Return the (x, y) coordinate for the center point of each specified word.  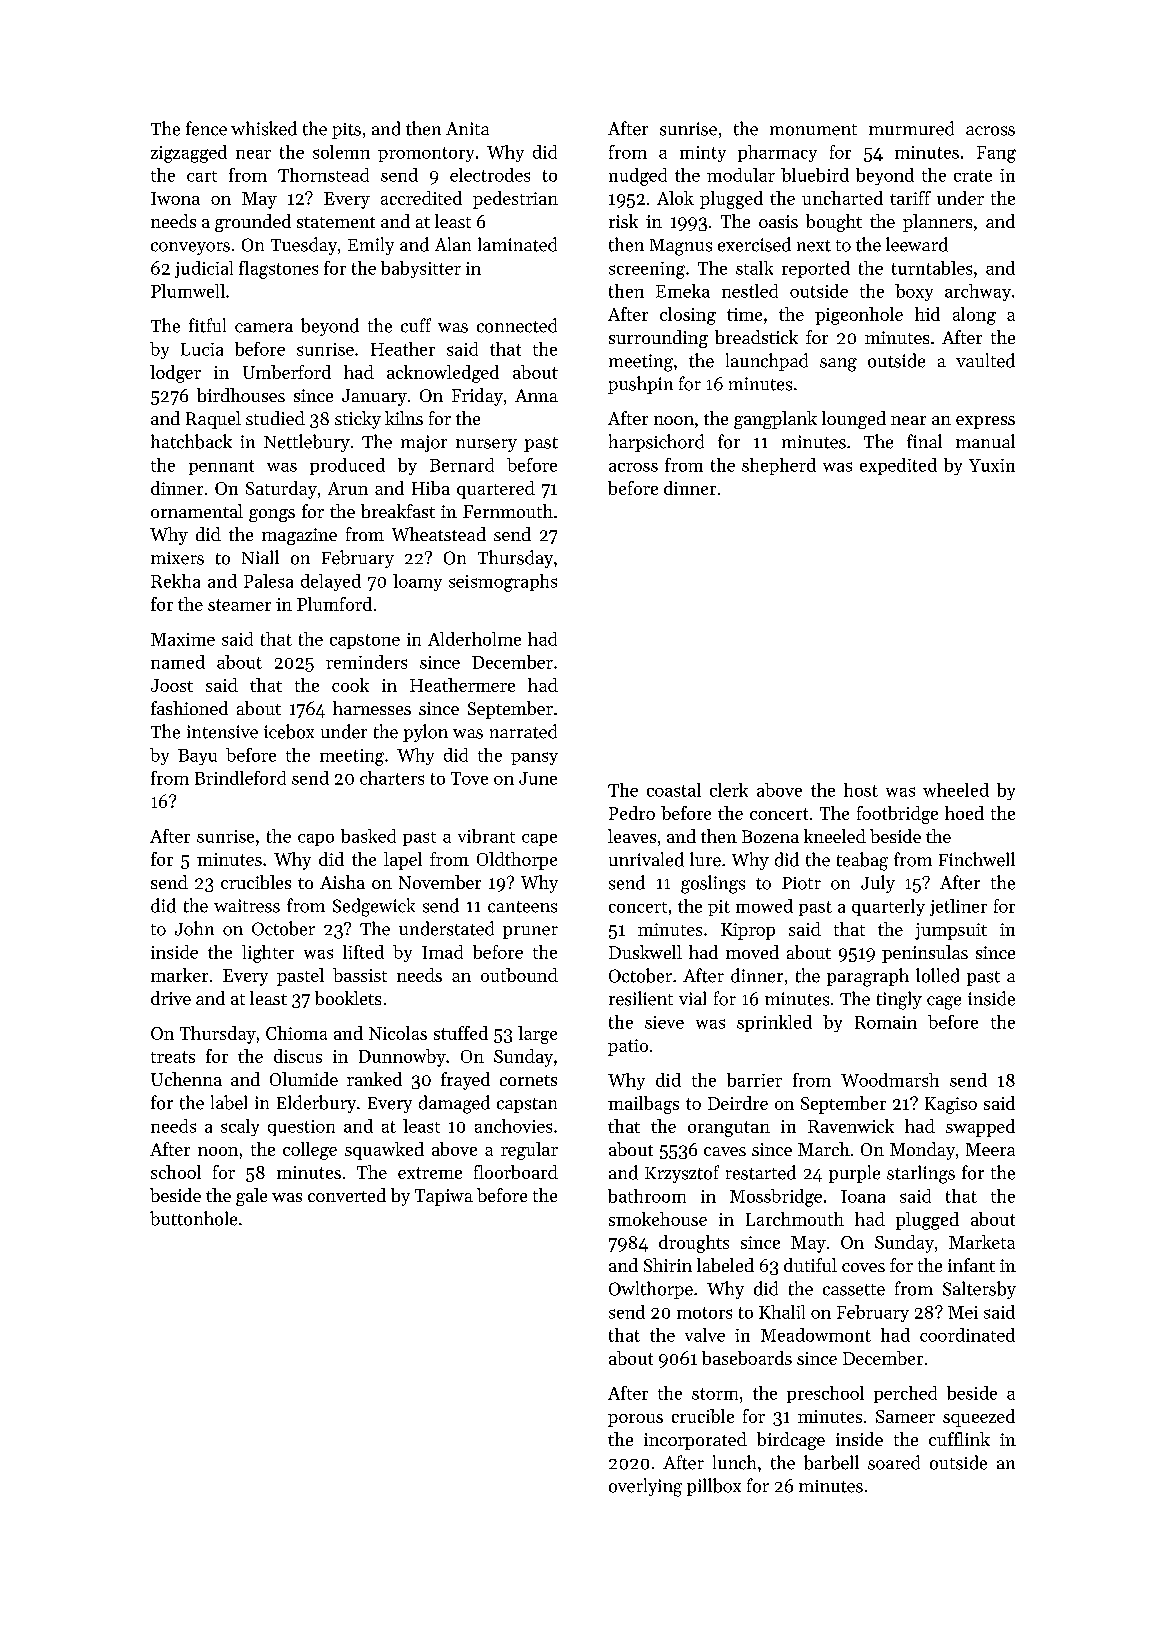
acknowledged (443, 374)
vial (692, 998)
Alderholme (474, 639)
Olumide (304, 1079)
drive (171, 998)
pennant (221, 467)
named (178, 662)
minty (703, 154)
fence (206, 128)
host (861, 790)
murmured (911, 128)
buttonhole (193, 1218)
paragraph (868, 977)
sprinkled (774, 1023)
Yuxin (992, 465)
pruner (530, 932)
